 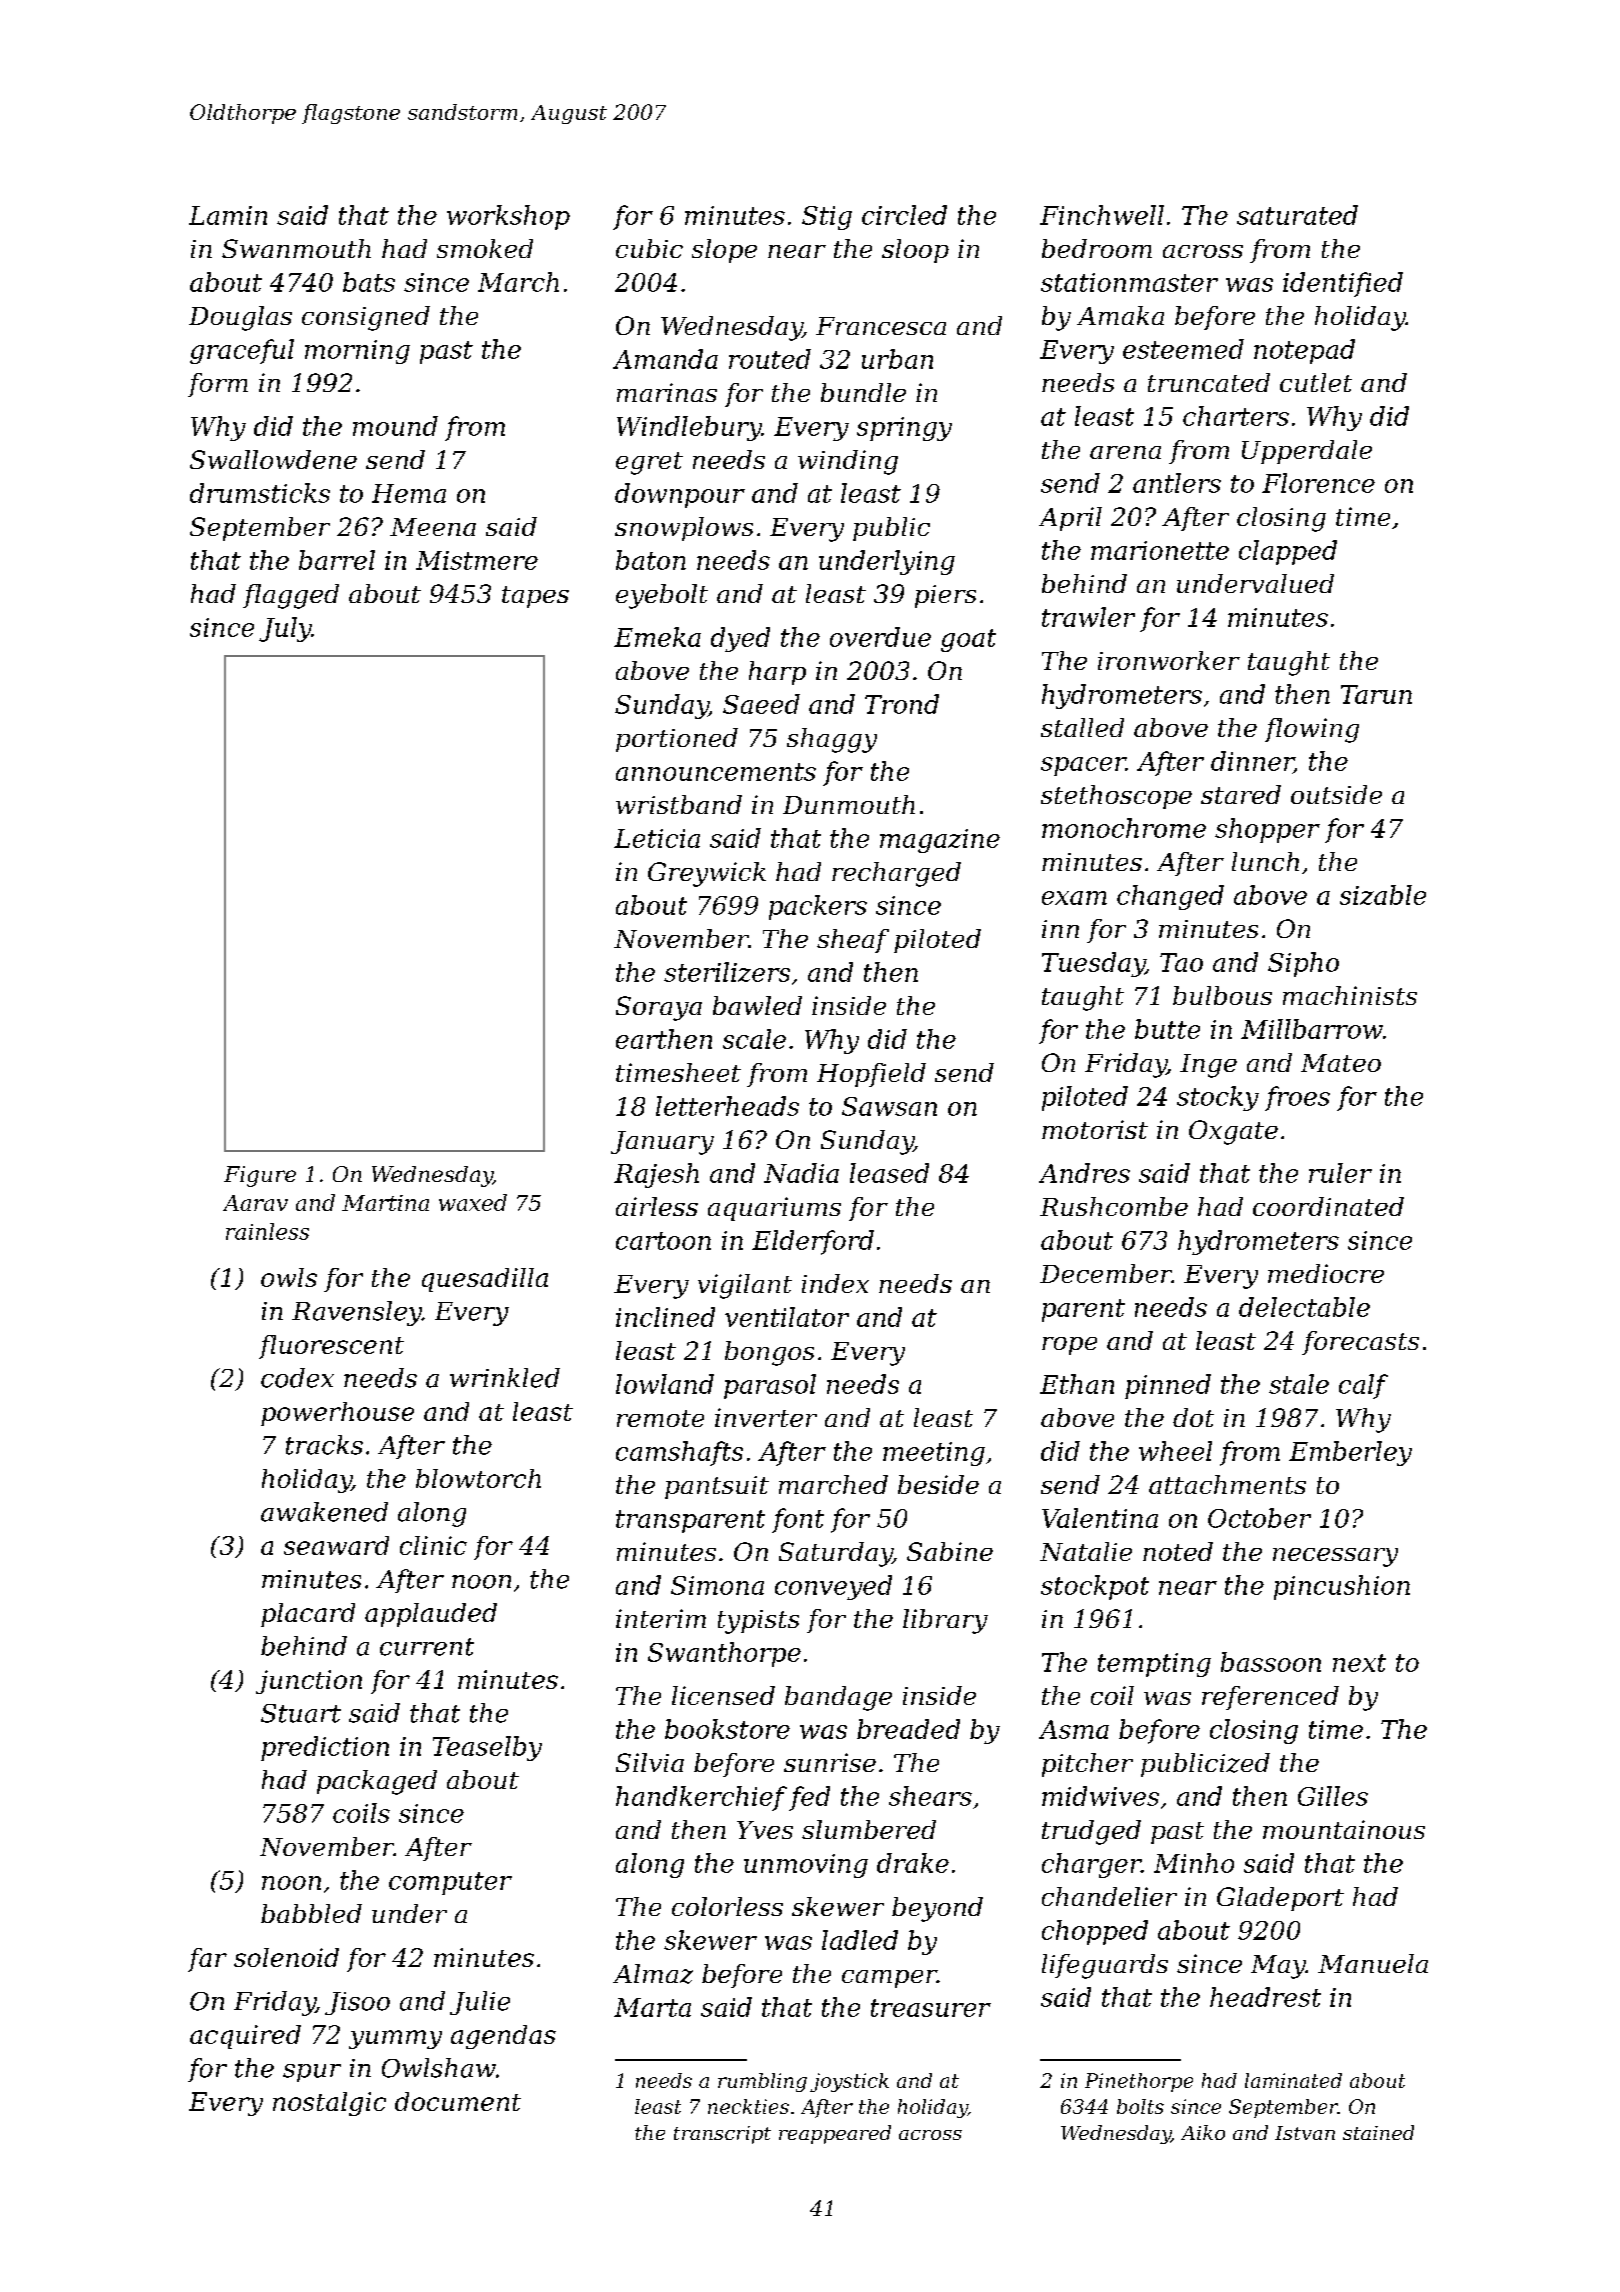 What do you see at coordinates (1376, 694) in the image?
I see `Tarun` at bounding box center [1376, 694].
